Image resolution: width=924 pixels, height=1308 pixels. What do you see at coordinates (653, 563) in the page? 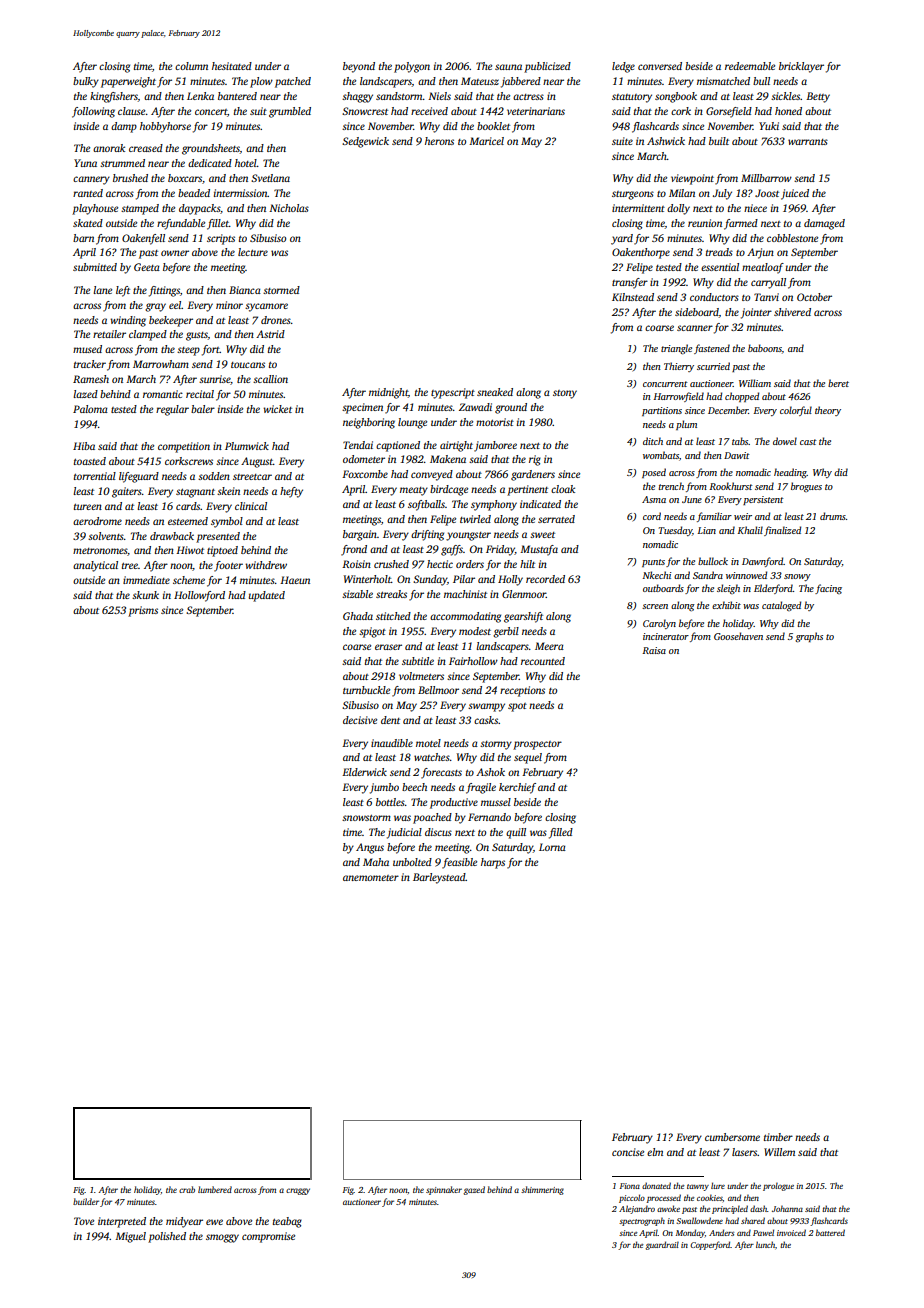
I see `punts` at bounding box center [653, 563].
